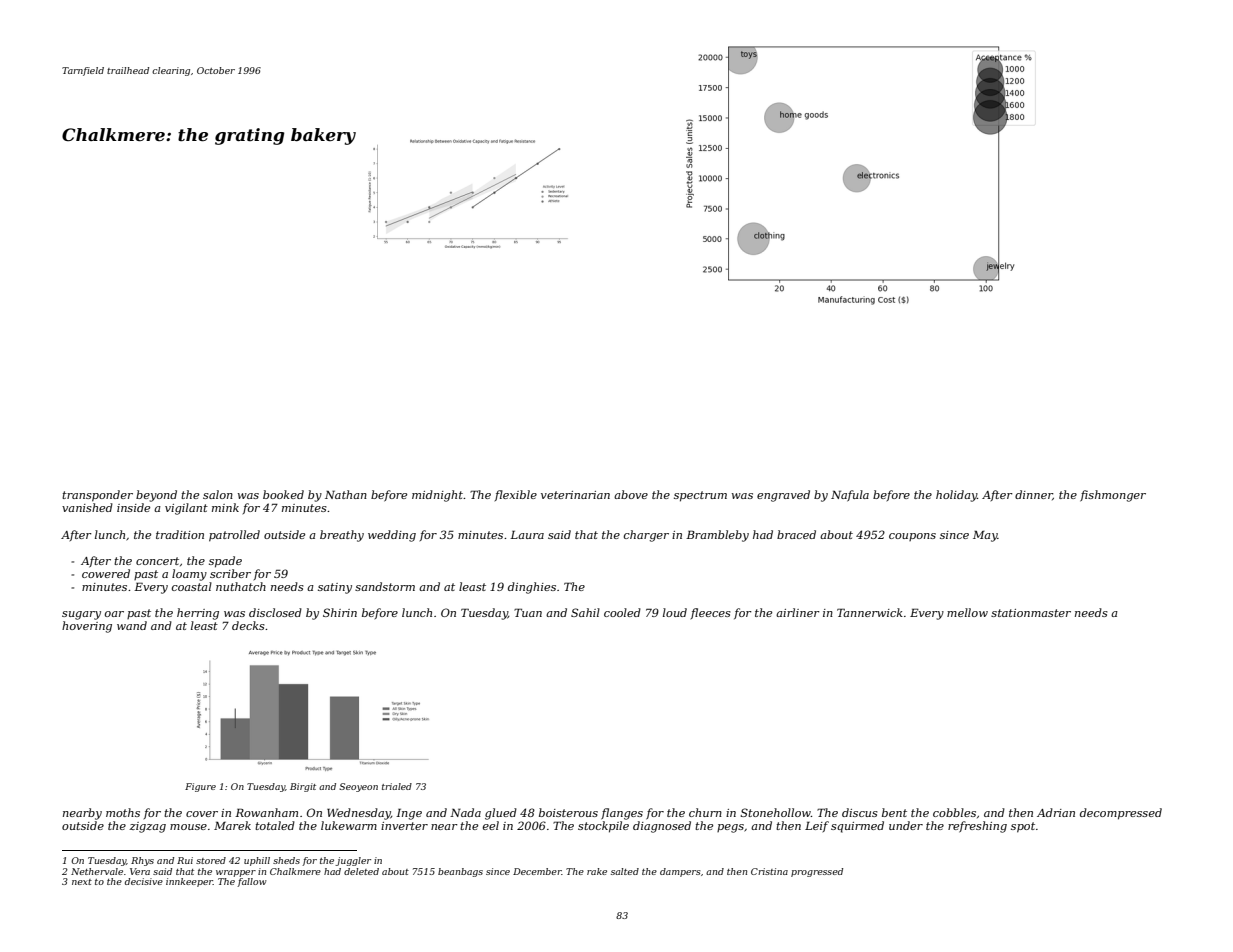 This image has height=952, width=1233. I want to click on mellow, so click(967, 612).
